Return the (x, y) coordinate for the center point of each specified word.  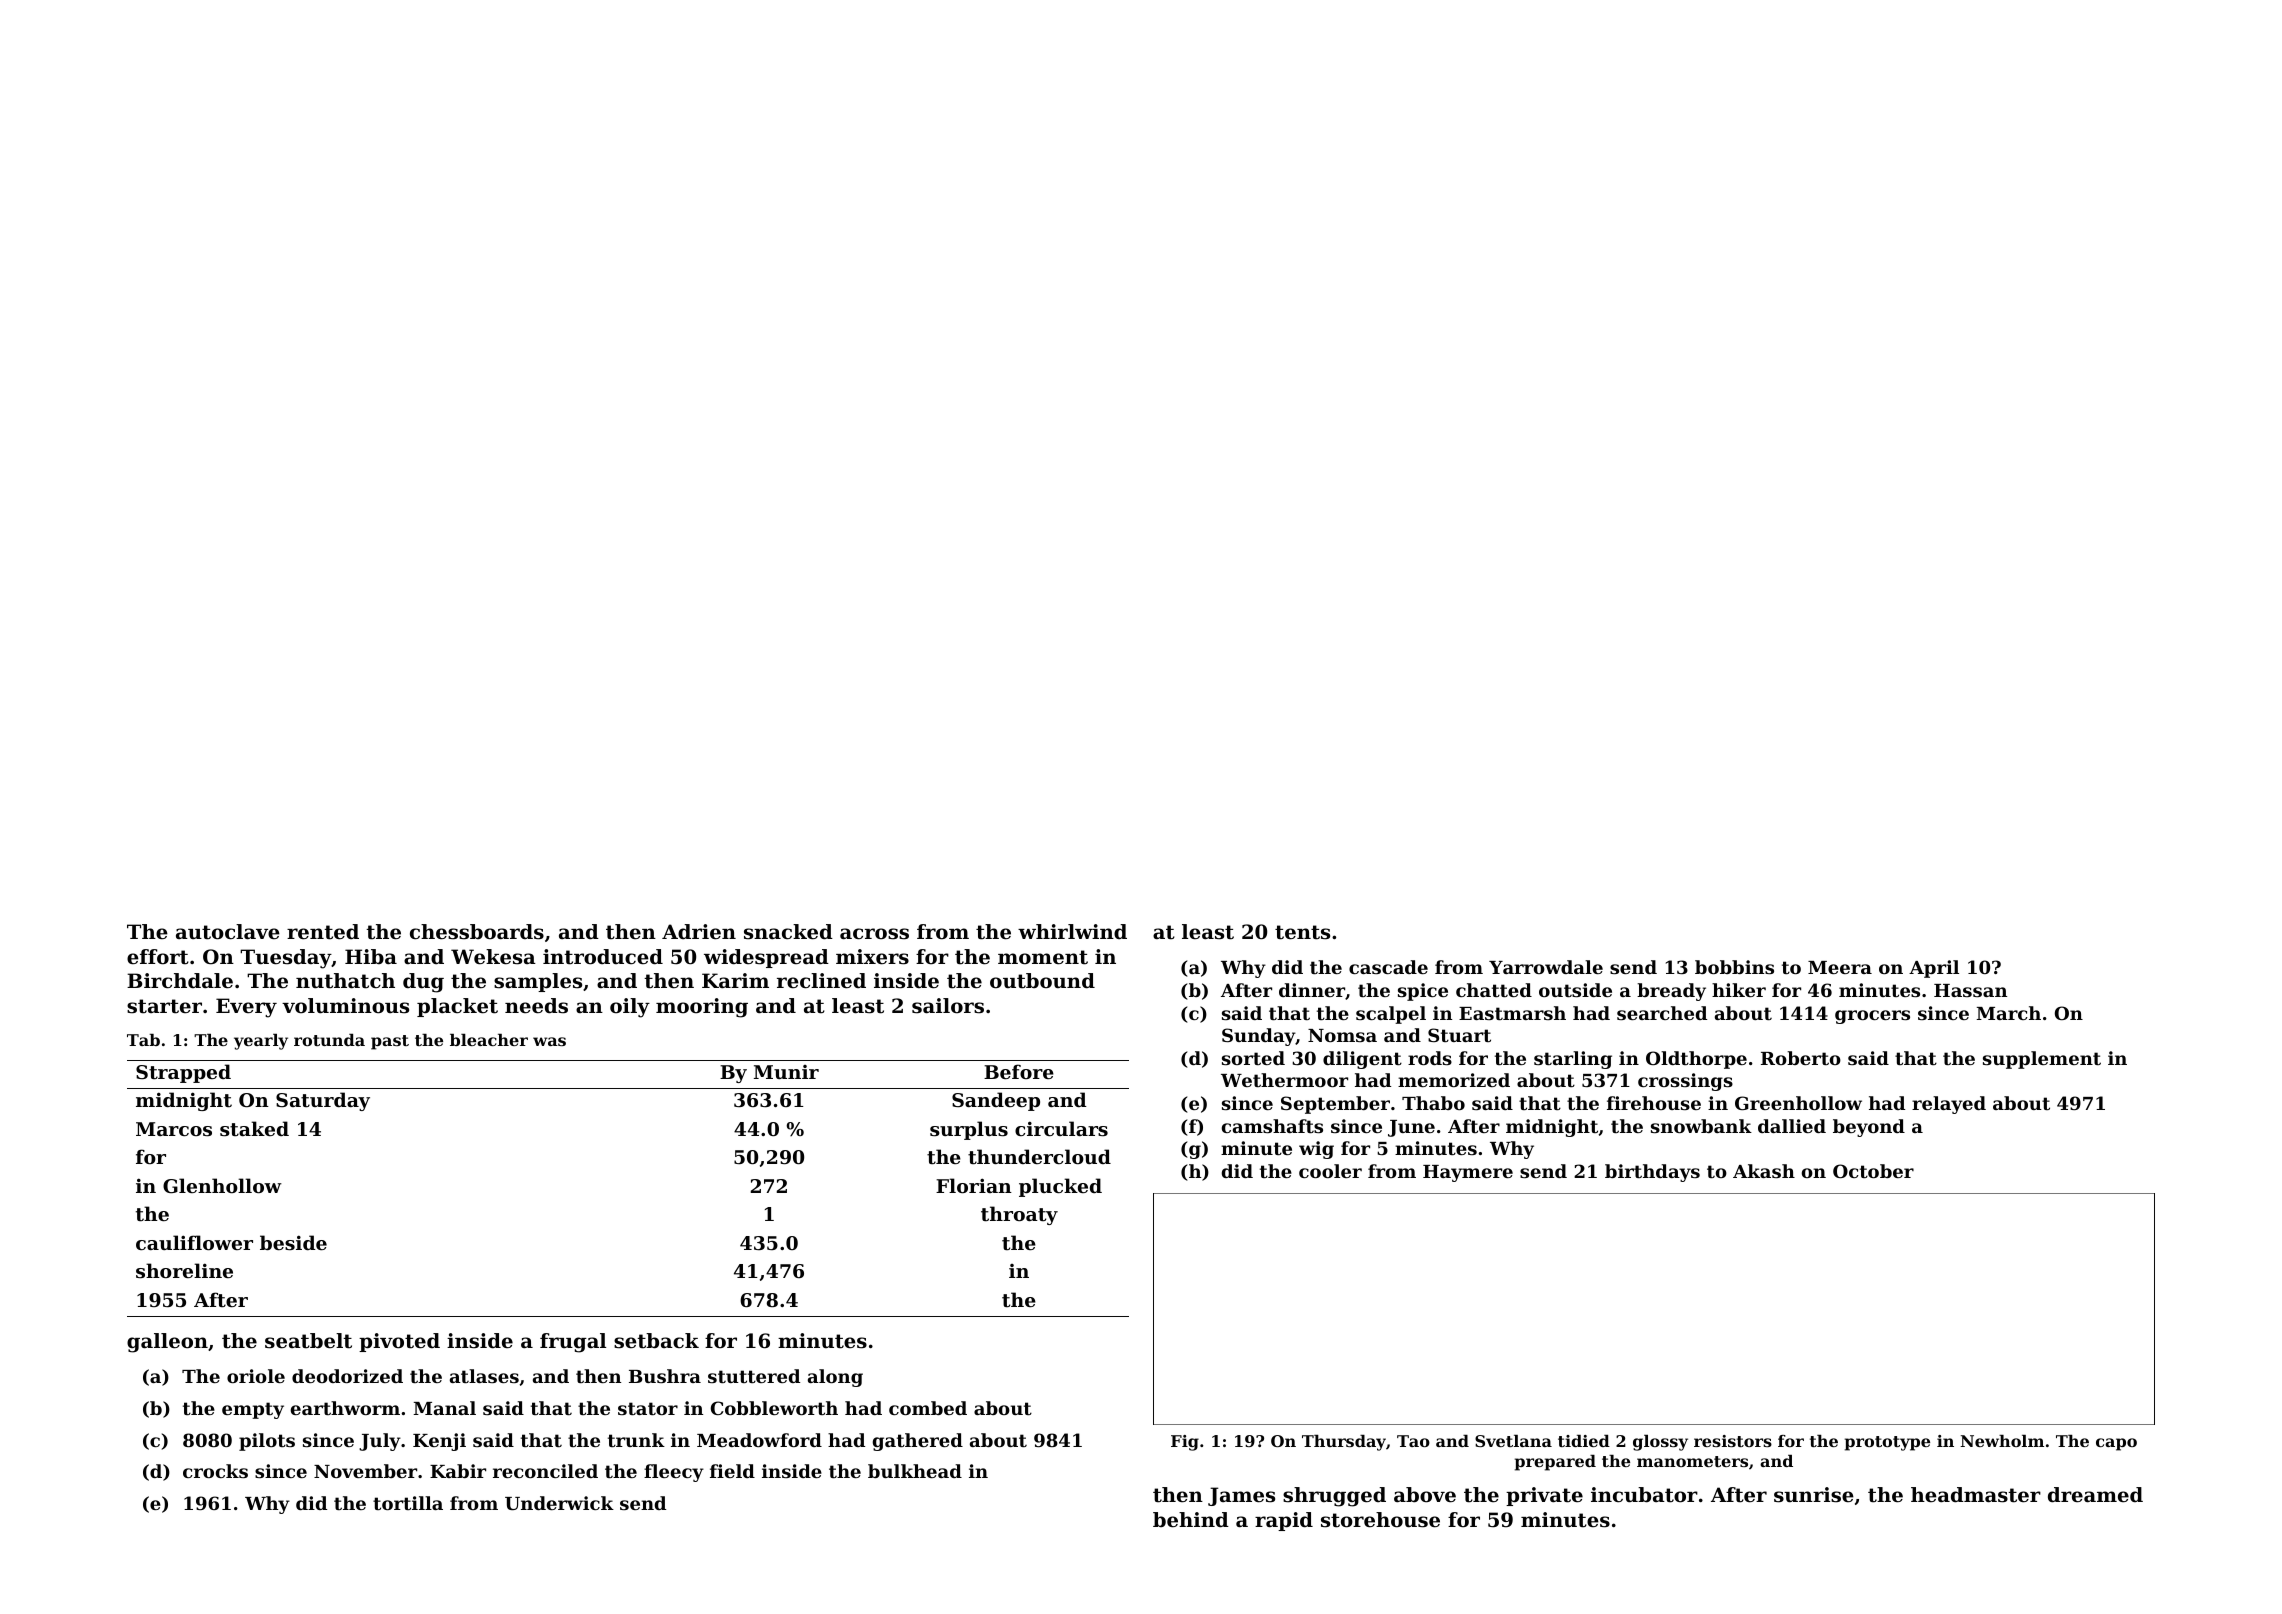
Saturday (323, 1101)
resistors (1733, 1441)
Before (1019, 1071)
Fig (1185, 1443)
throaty (1019, 1215)
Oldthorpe (1696, 1060)
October (1873, 1171)
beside (293, 1242)
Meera (1840, 967)
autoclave (228, 932)
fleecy (674, 1473)
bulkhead (915, 1471)
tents (1302, 932)
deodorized (347, 1376)
